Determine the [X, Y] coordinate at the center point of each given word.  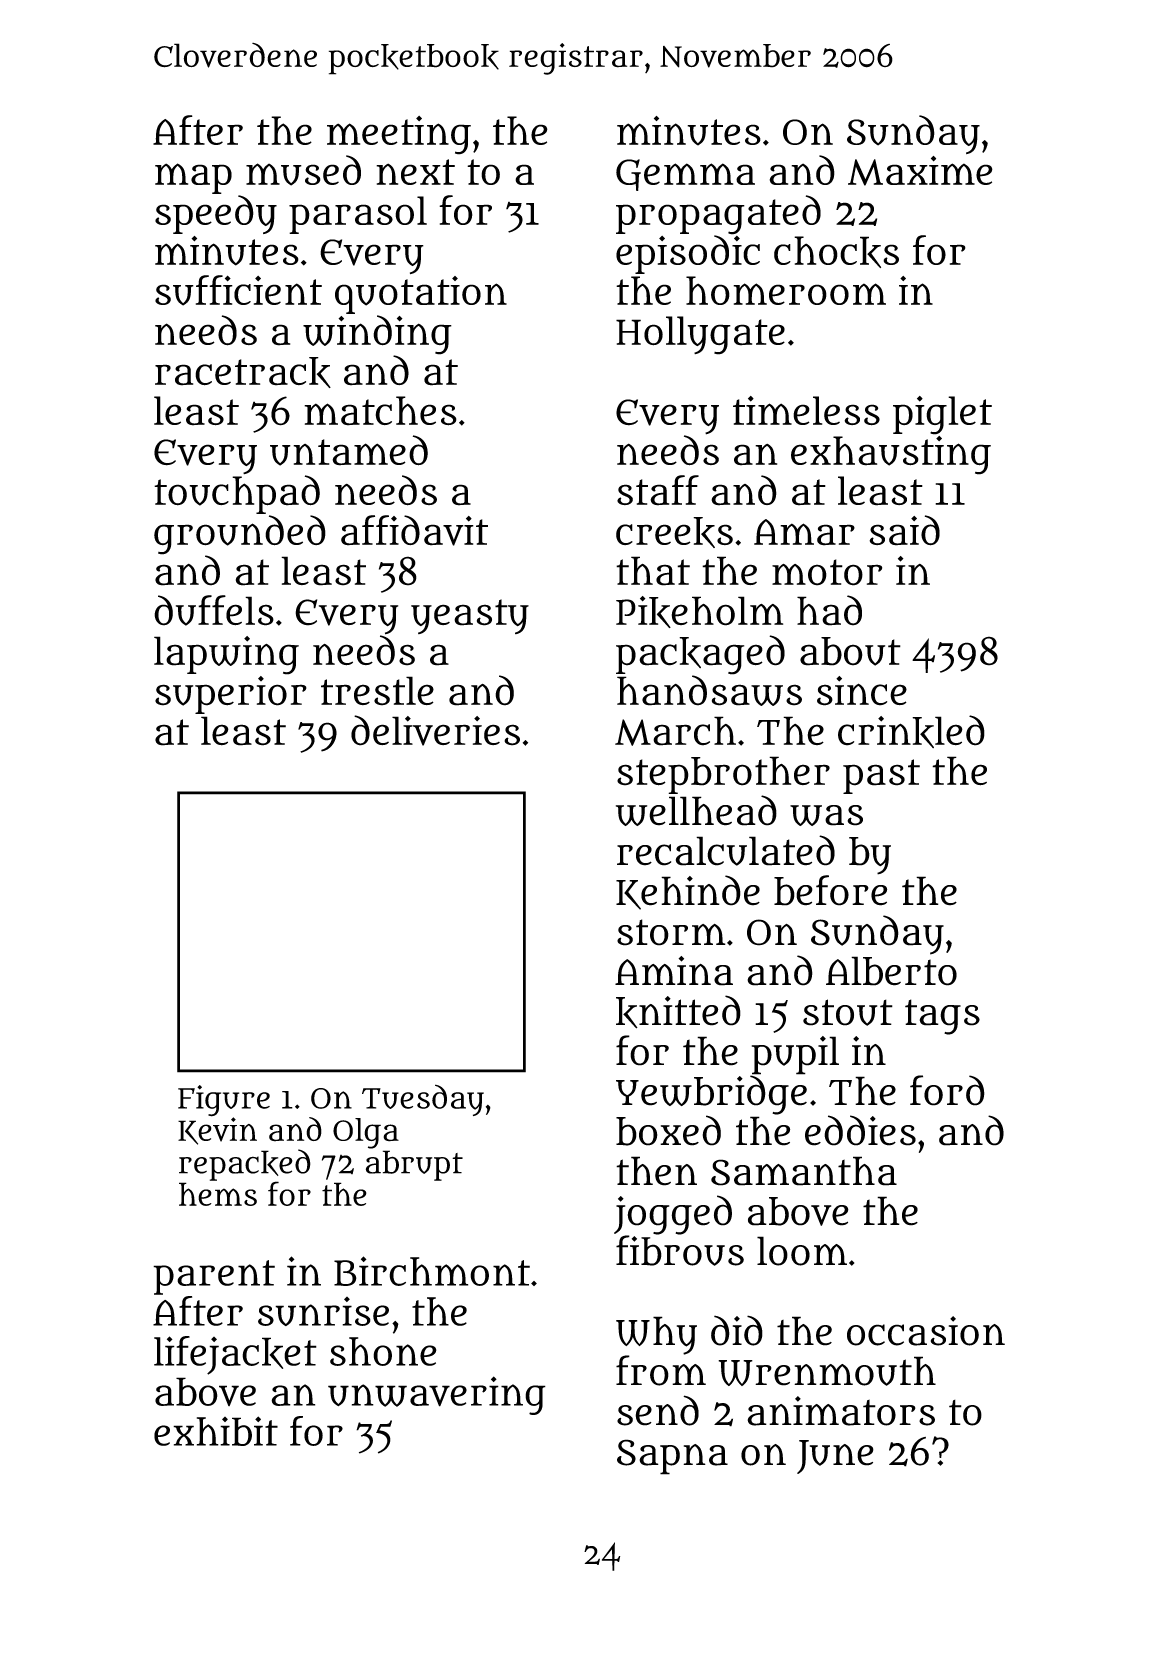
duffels [214, 610]
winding [377, 335]
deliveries [435, 730]
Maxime [920, 171]
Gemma [685, 175]
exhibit [216, 1431]
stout [848, 1012]
